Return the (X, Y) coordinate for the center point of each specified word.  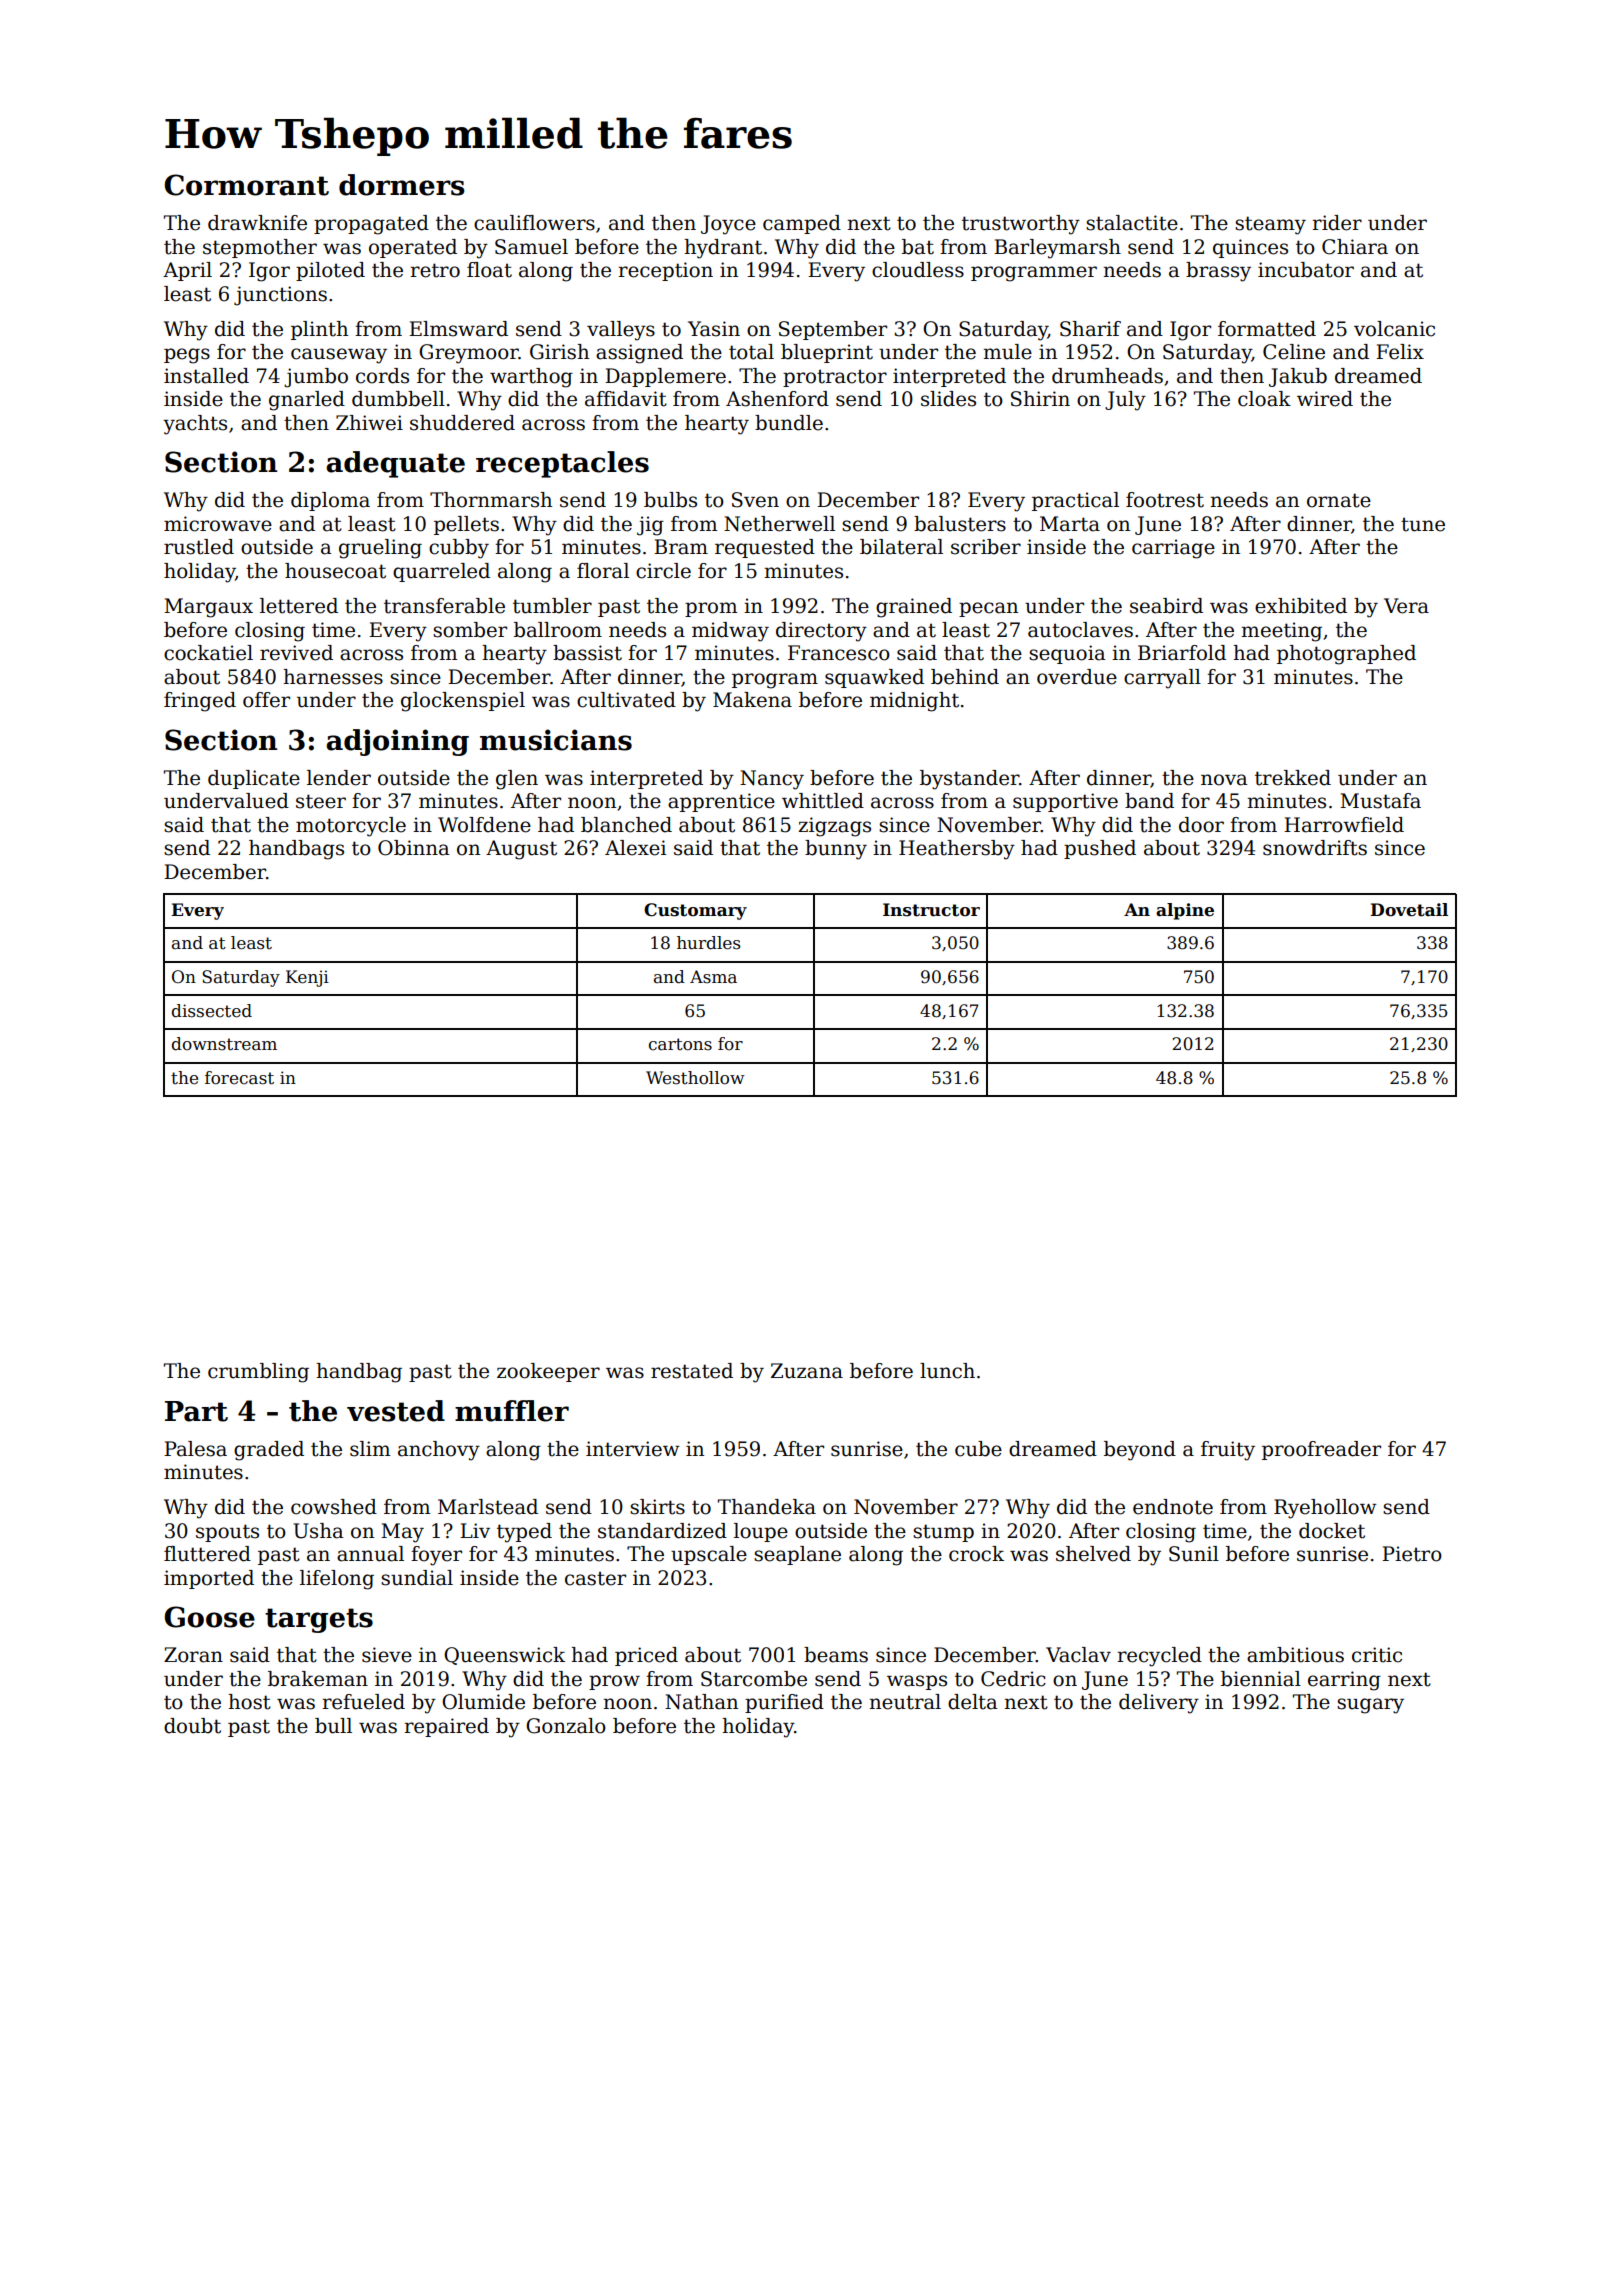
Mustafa (1380, 801)
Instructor (931, 910)
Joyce (728, 225)
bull (333, 1726)
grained (914, 608)
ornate (1339, 500)
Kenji (307, 978)
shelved (1093, 1554)
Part (196, 1411)
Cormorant (246, 185)
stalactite (1132, 223)
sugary (1370, 1706)
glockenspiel (463, 702)
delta (973, 1702)
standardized (662, 1531)
